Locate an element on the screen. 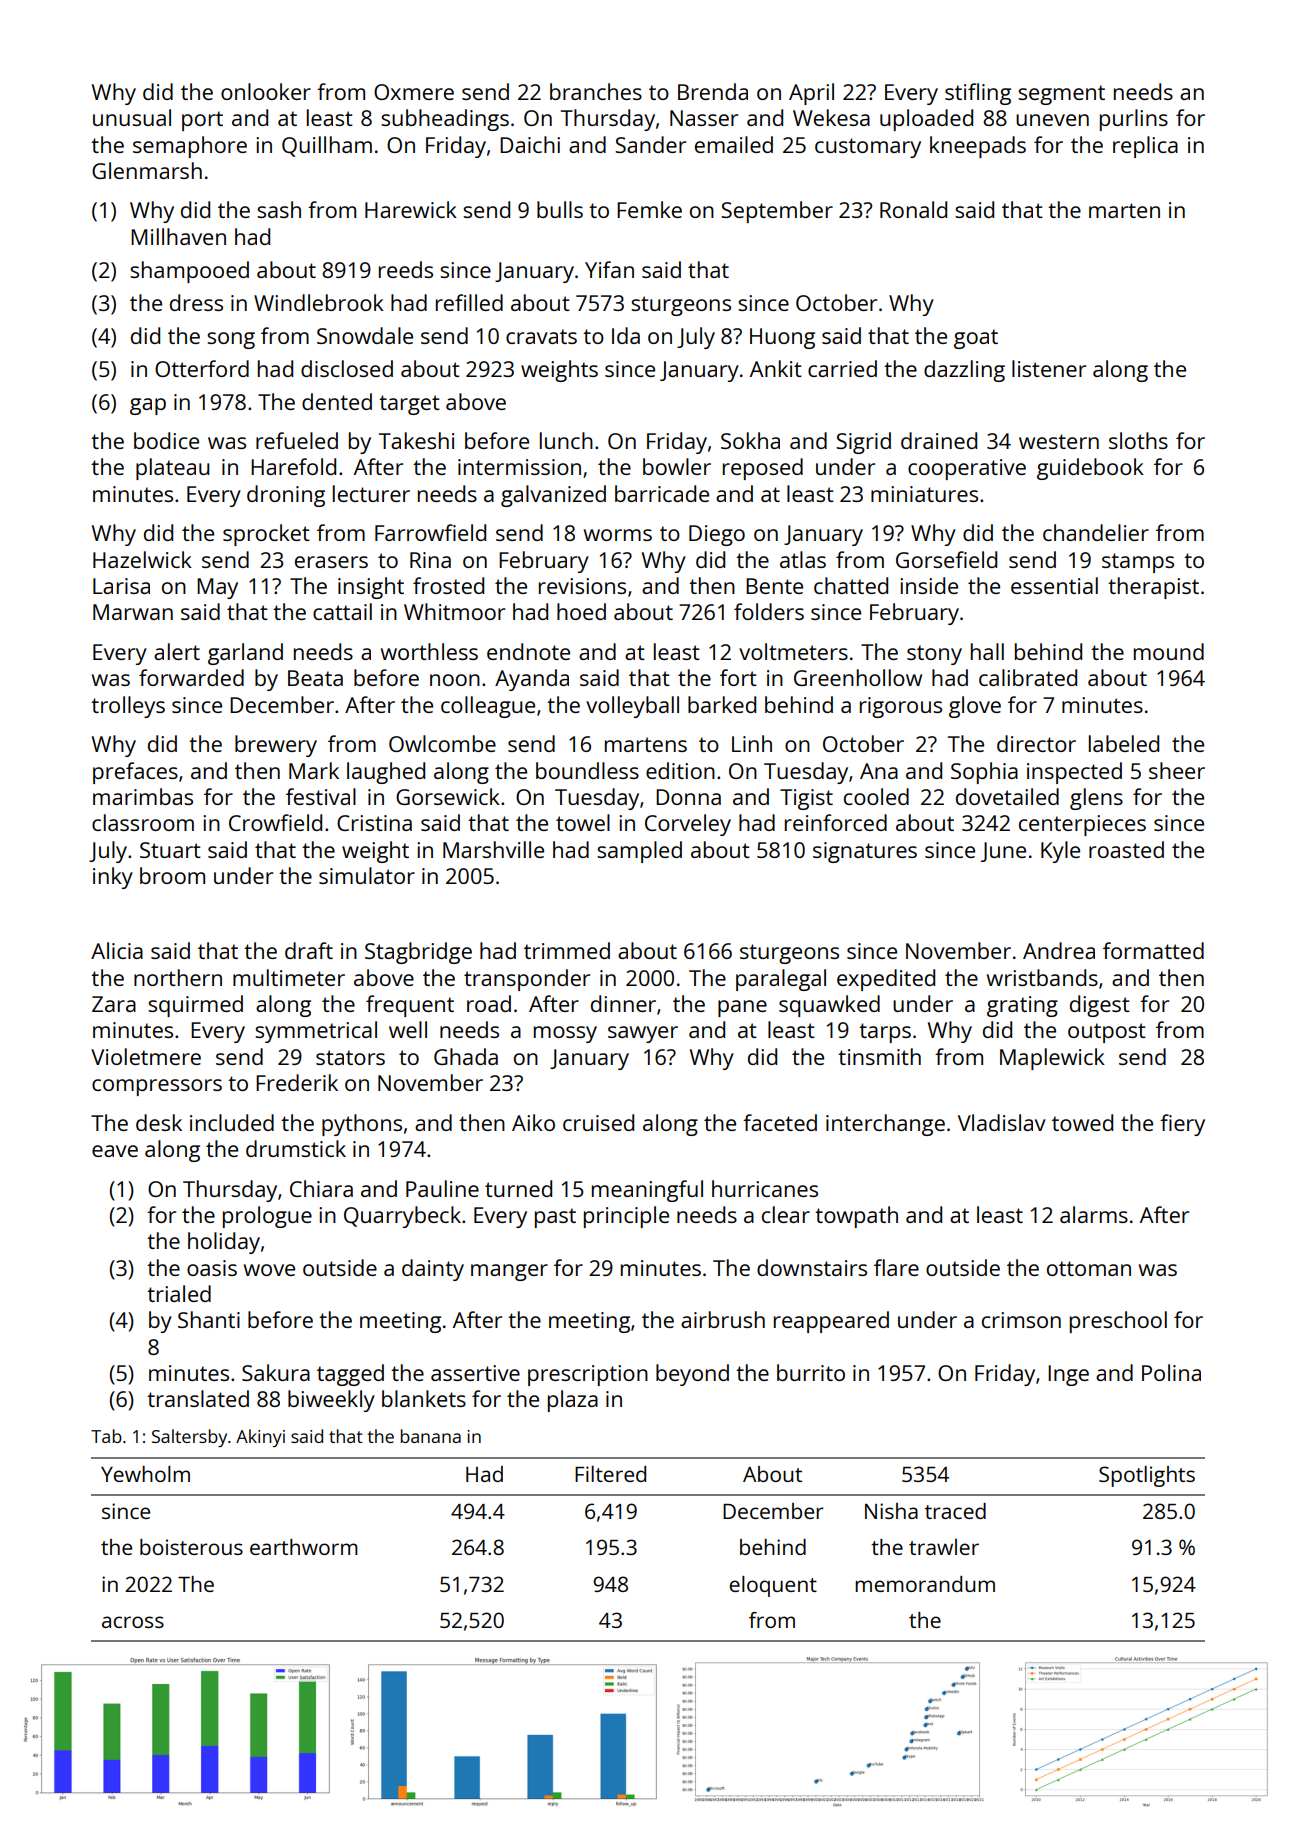 The width and height of the screenshot is (1297, 1834). onlooker is located at coordinates (266, 91).
